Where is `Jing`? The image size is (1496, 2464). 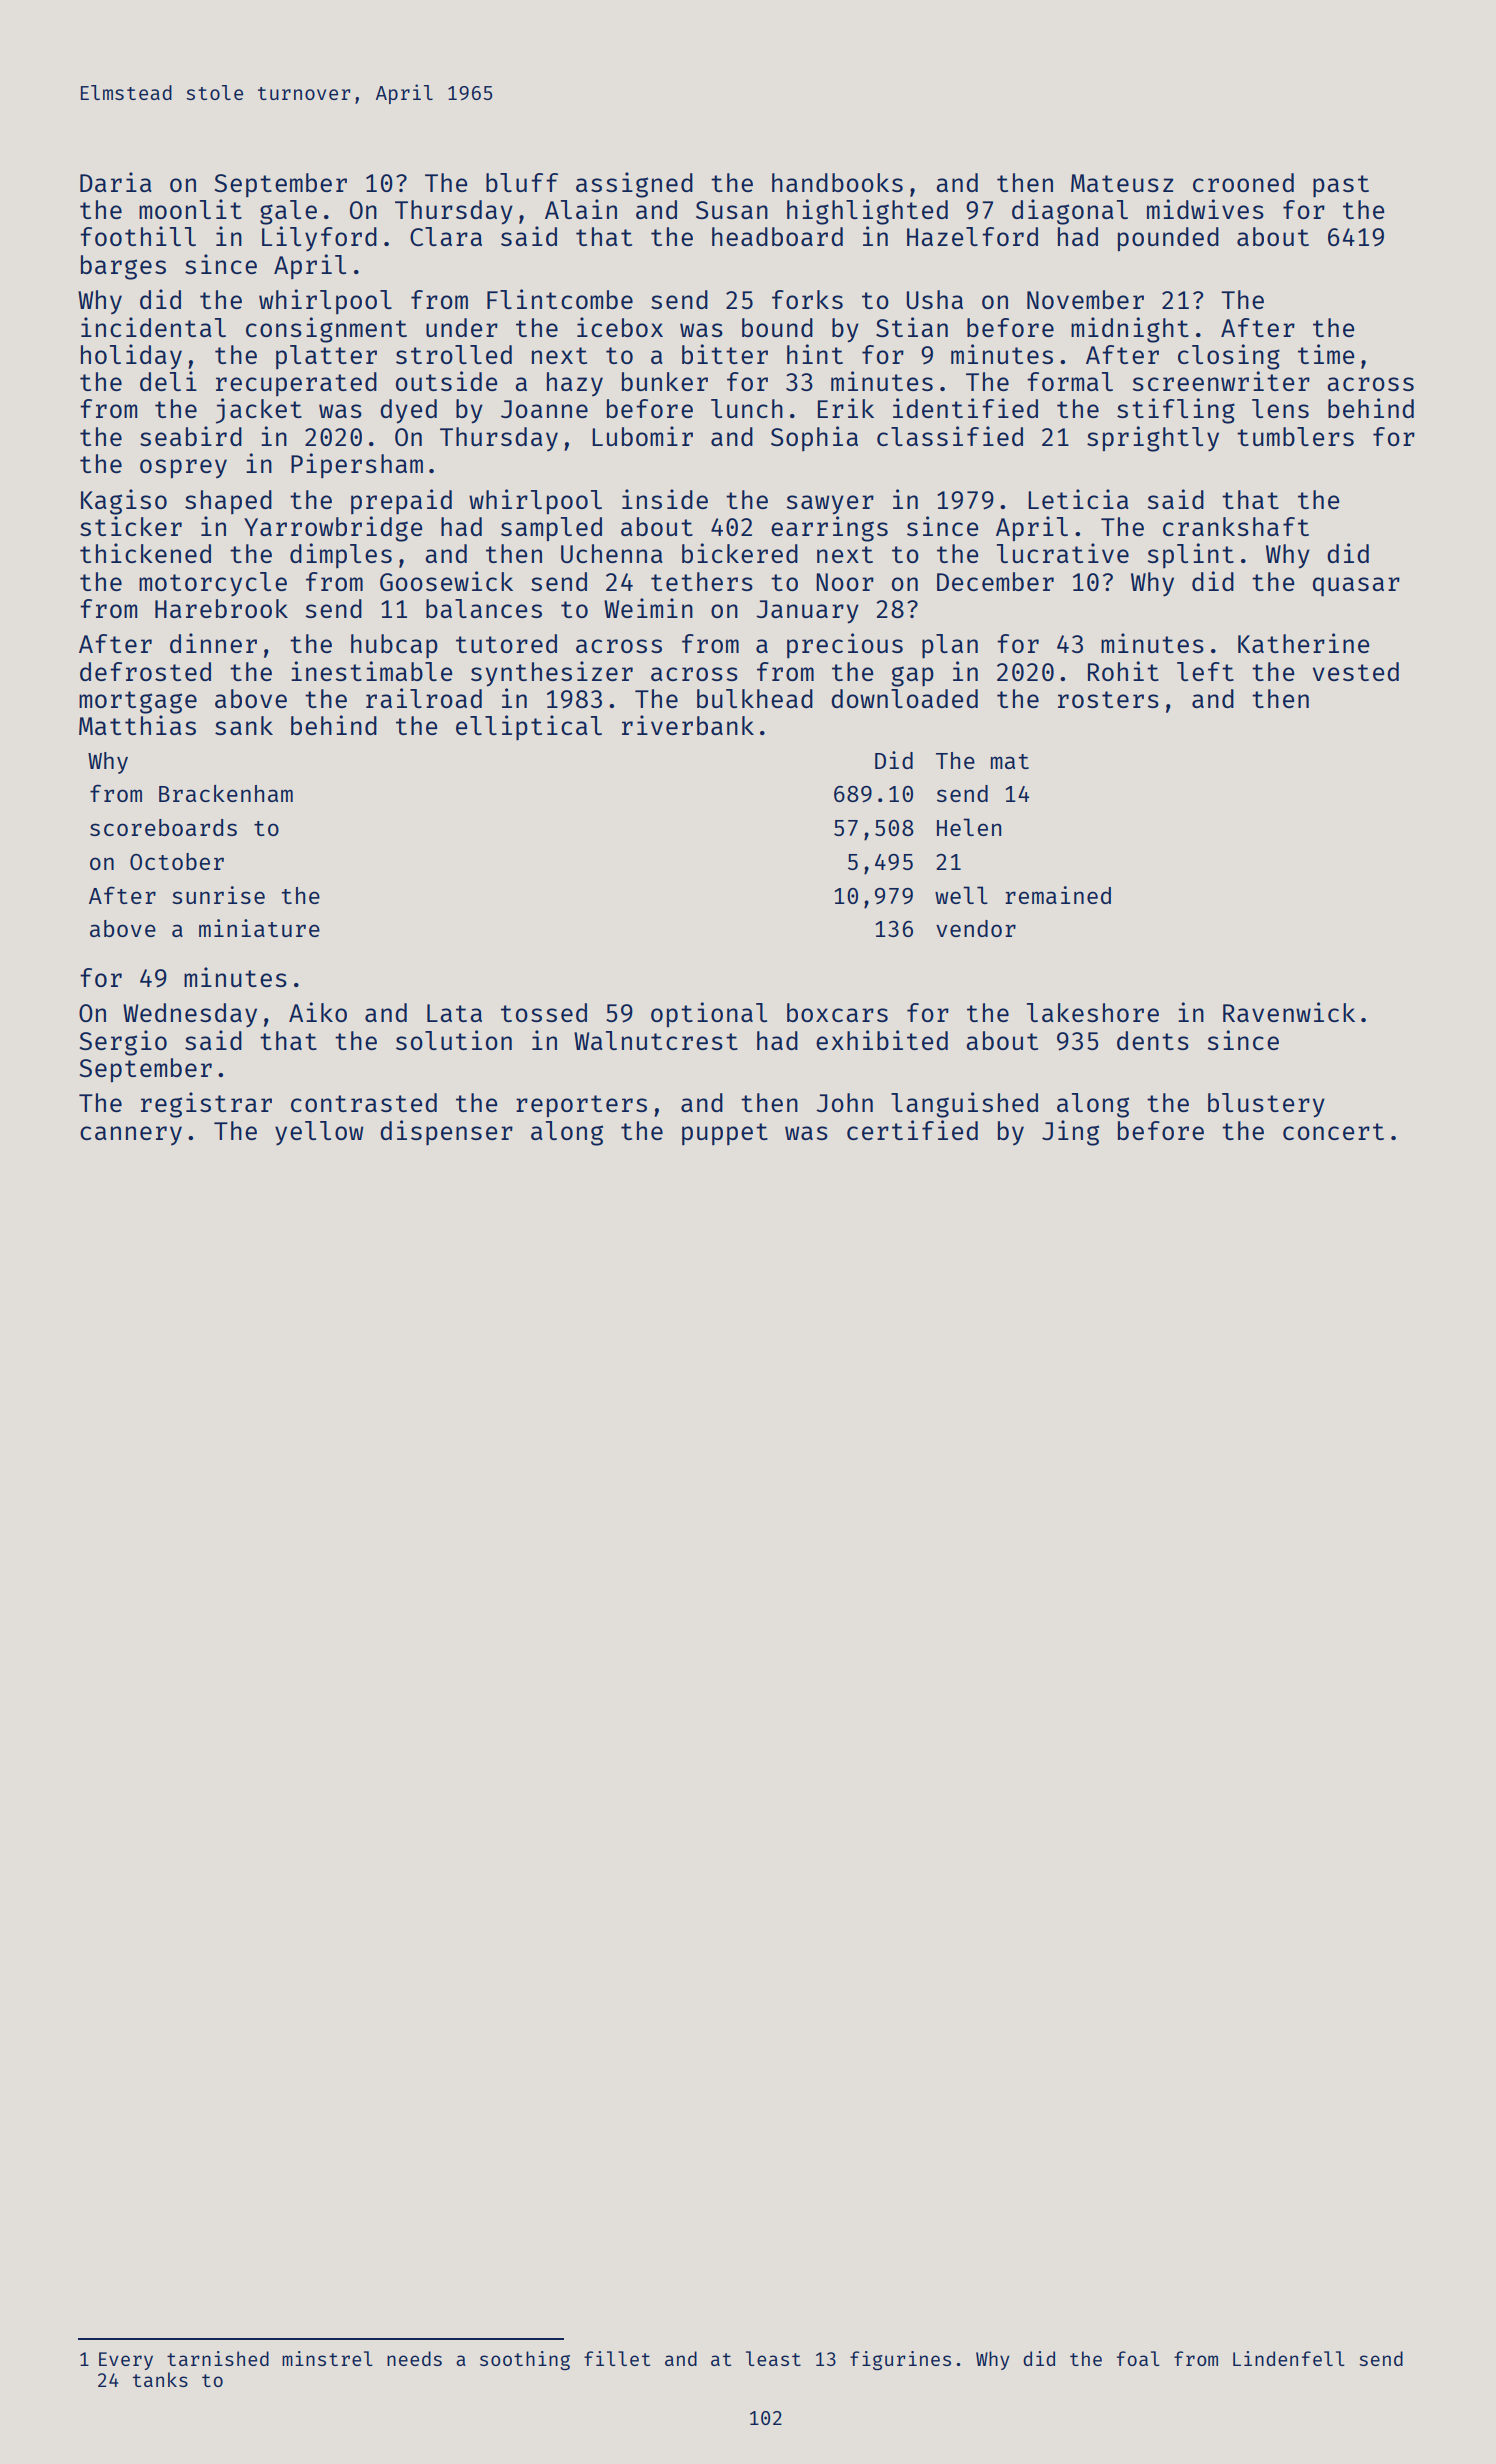
Jing is located at coordinates (1070, 1133).
